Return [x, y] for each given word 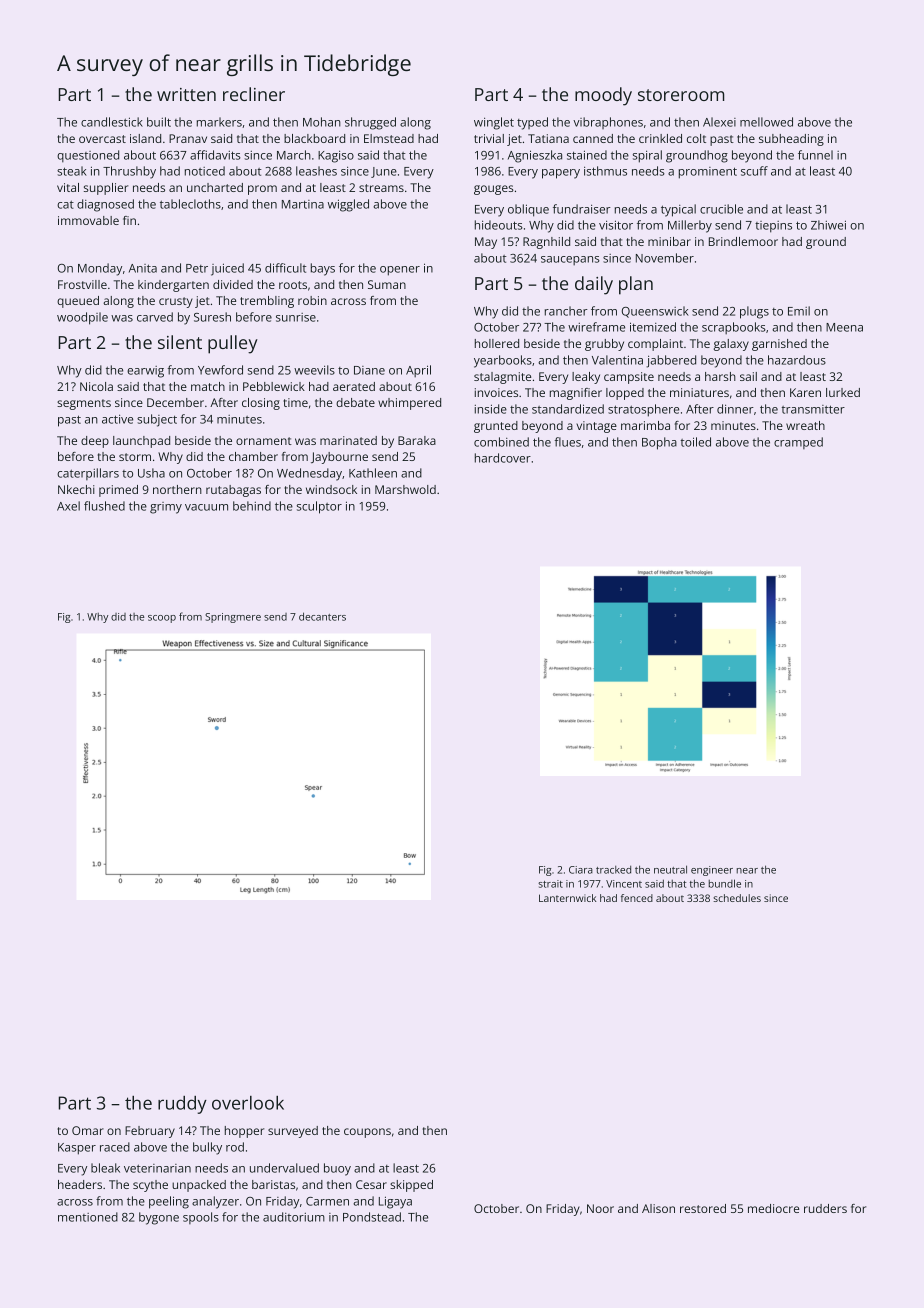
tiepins [773, 227]
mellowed [766, 122]
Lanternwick [567, 898]
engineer [712, 871]
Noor [600, 1208]
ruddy [182, 1105]
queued [78, 302]
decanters [322, 616]
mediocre [773, 1208]
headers [80, 1184]
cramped [798, 443]
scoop [162, 619]
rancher [566, 311]
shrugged [370, 123]
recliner [254, 94]
